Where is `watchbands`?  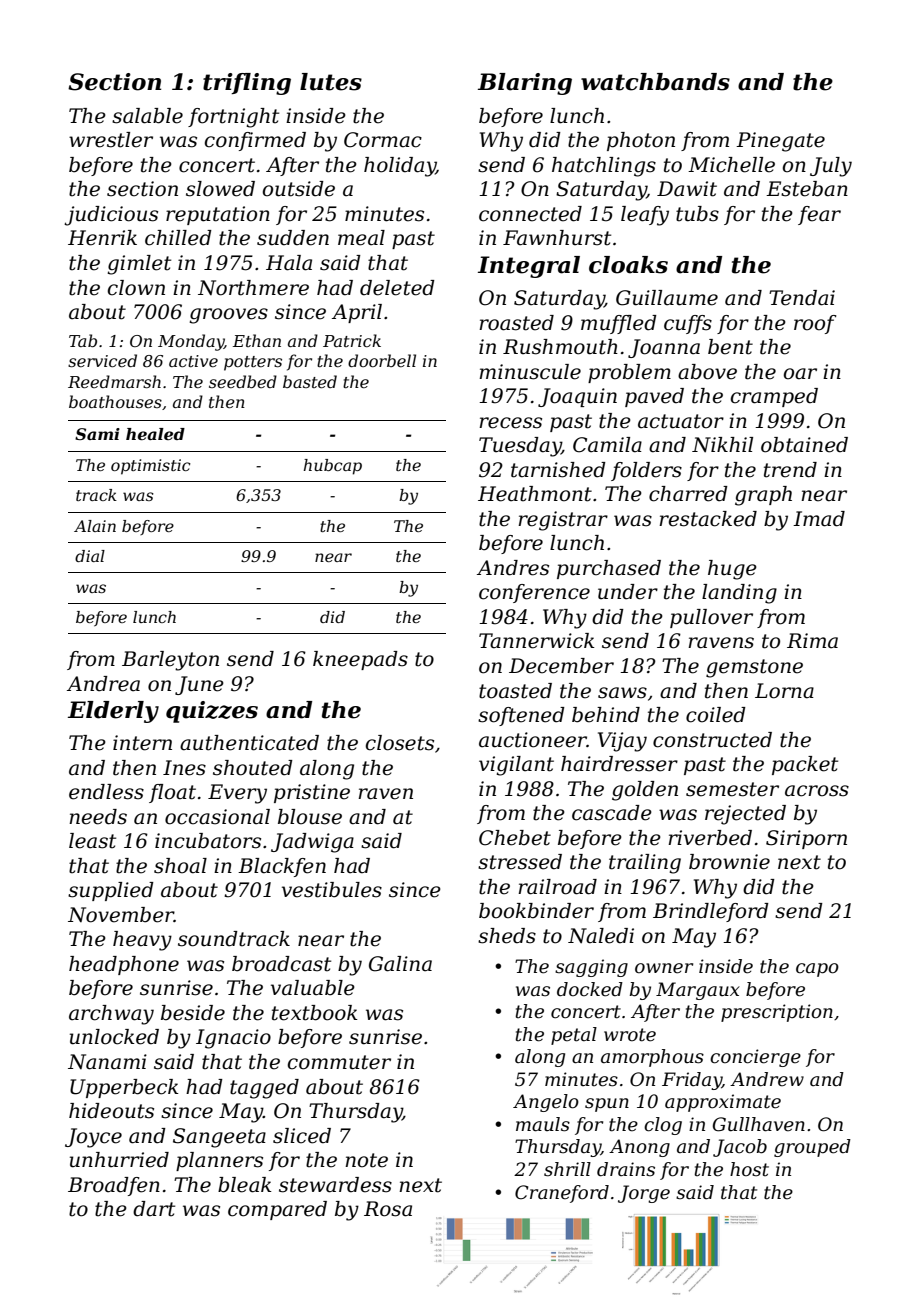
watchbands is located at coordinates (655, 82).
